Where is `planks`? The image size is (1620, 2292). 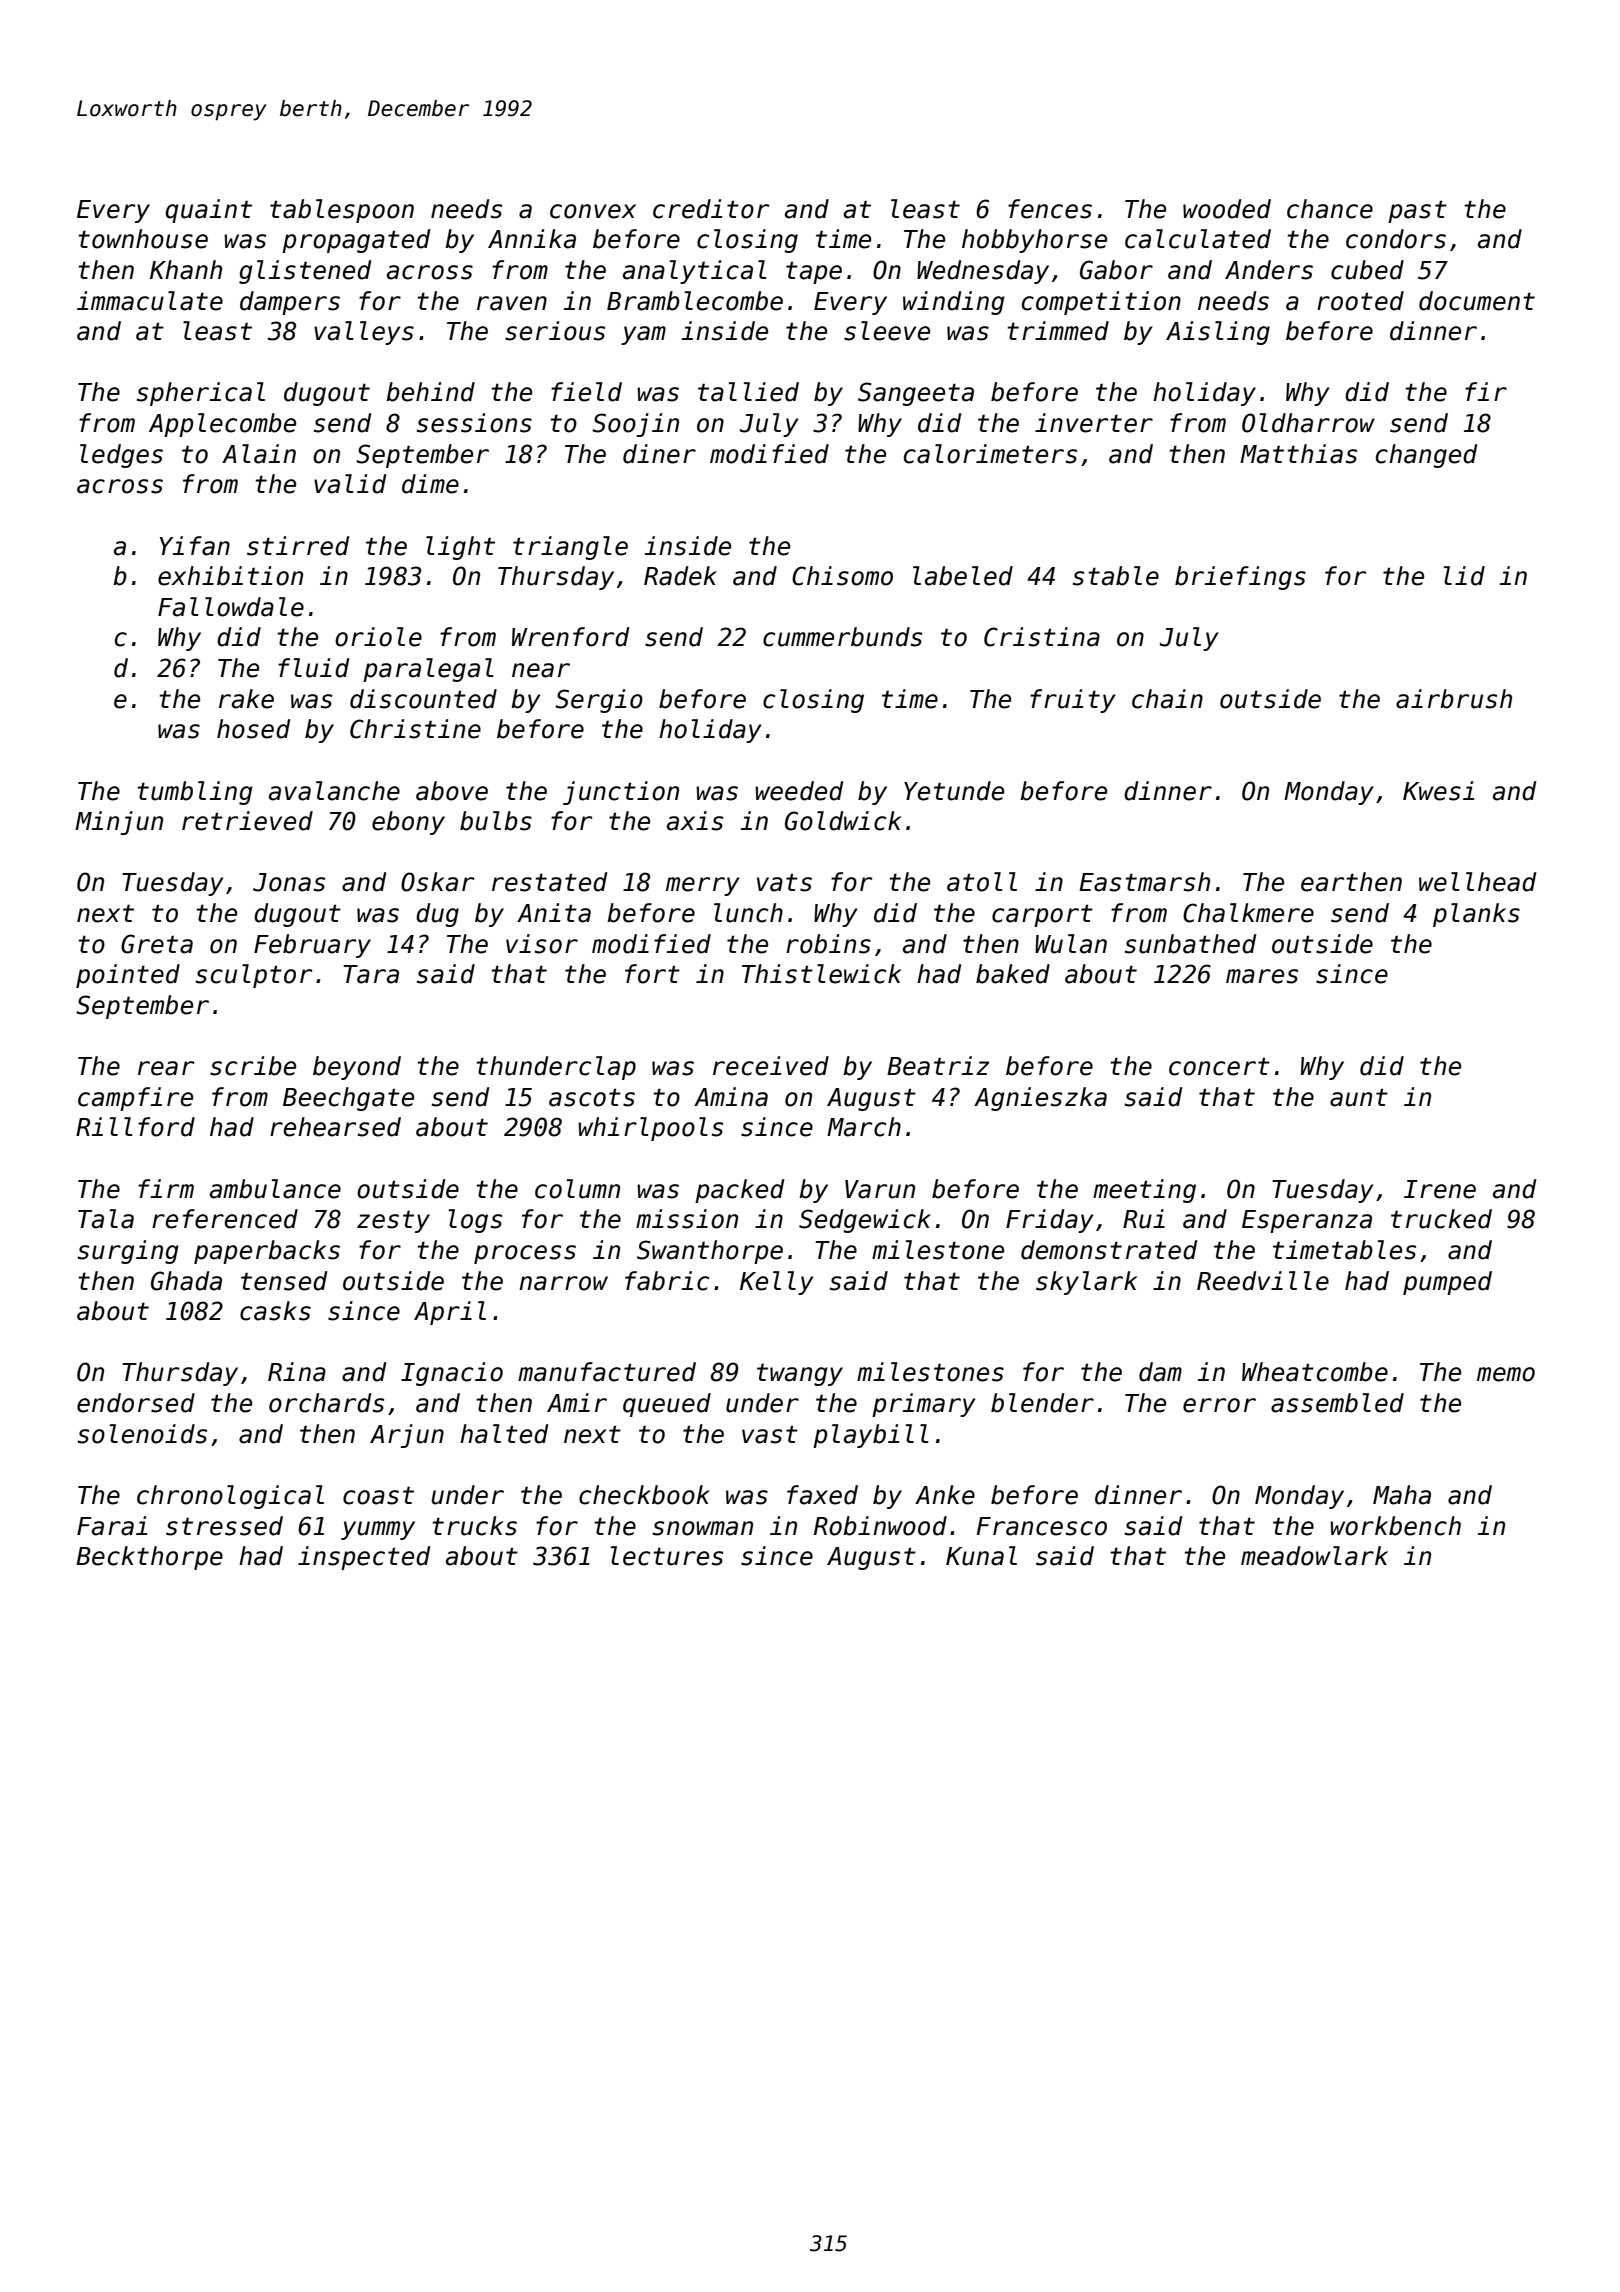
planks is located at coordinates (1476, 915).
